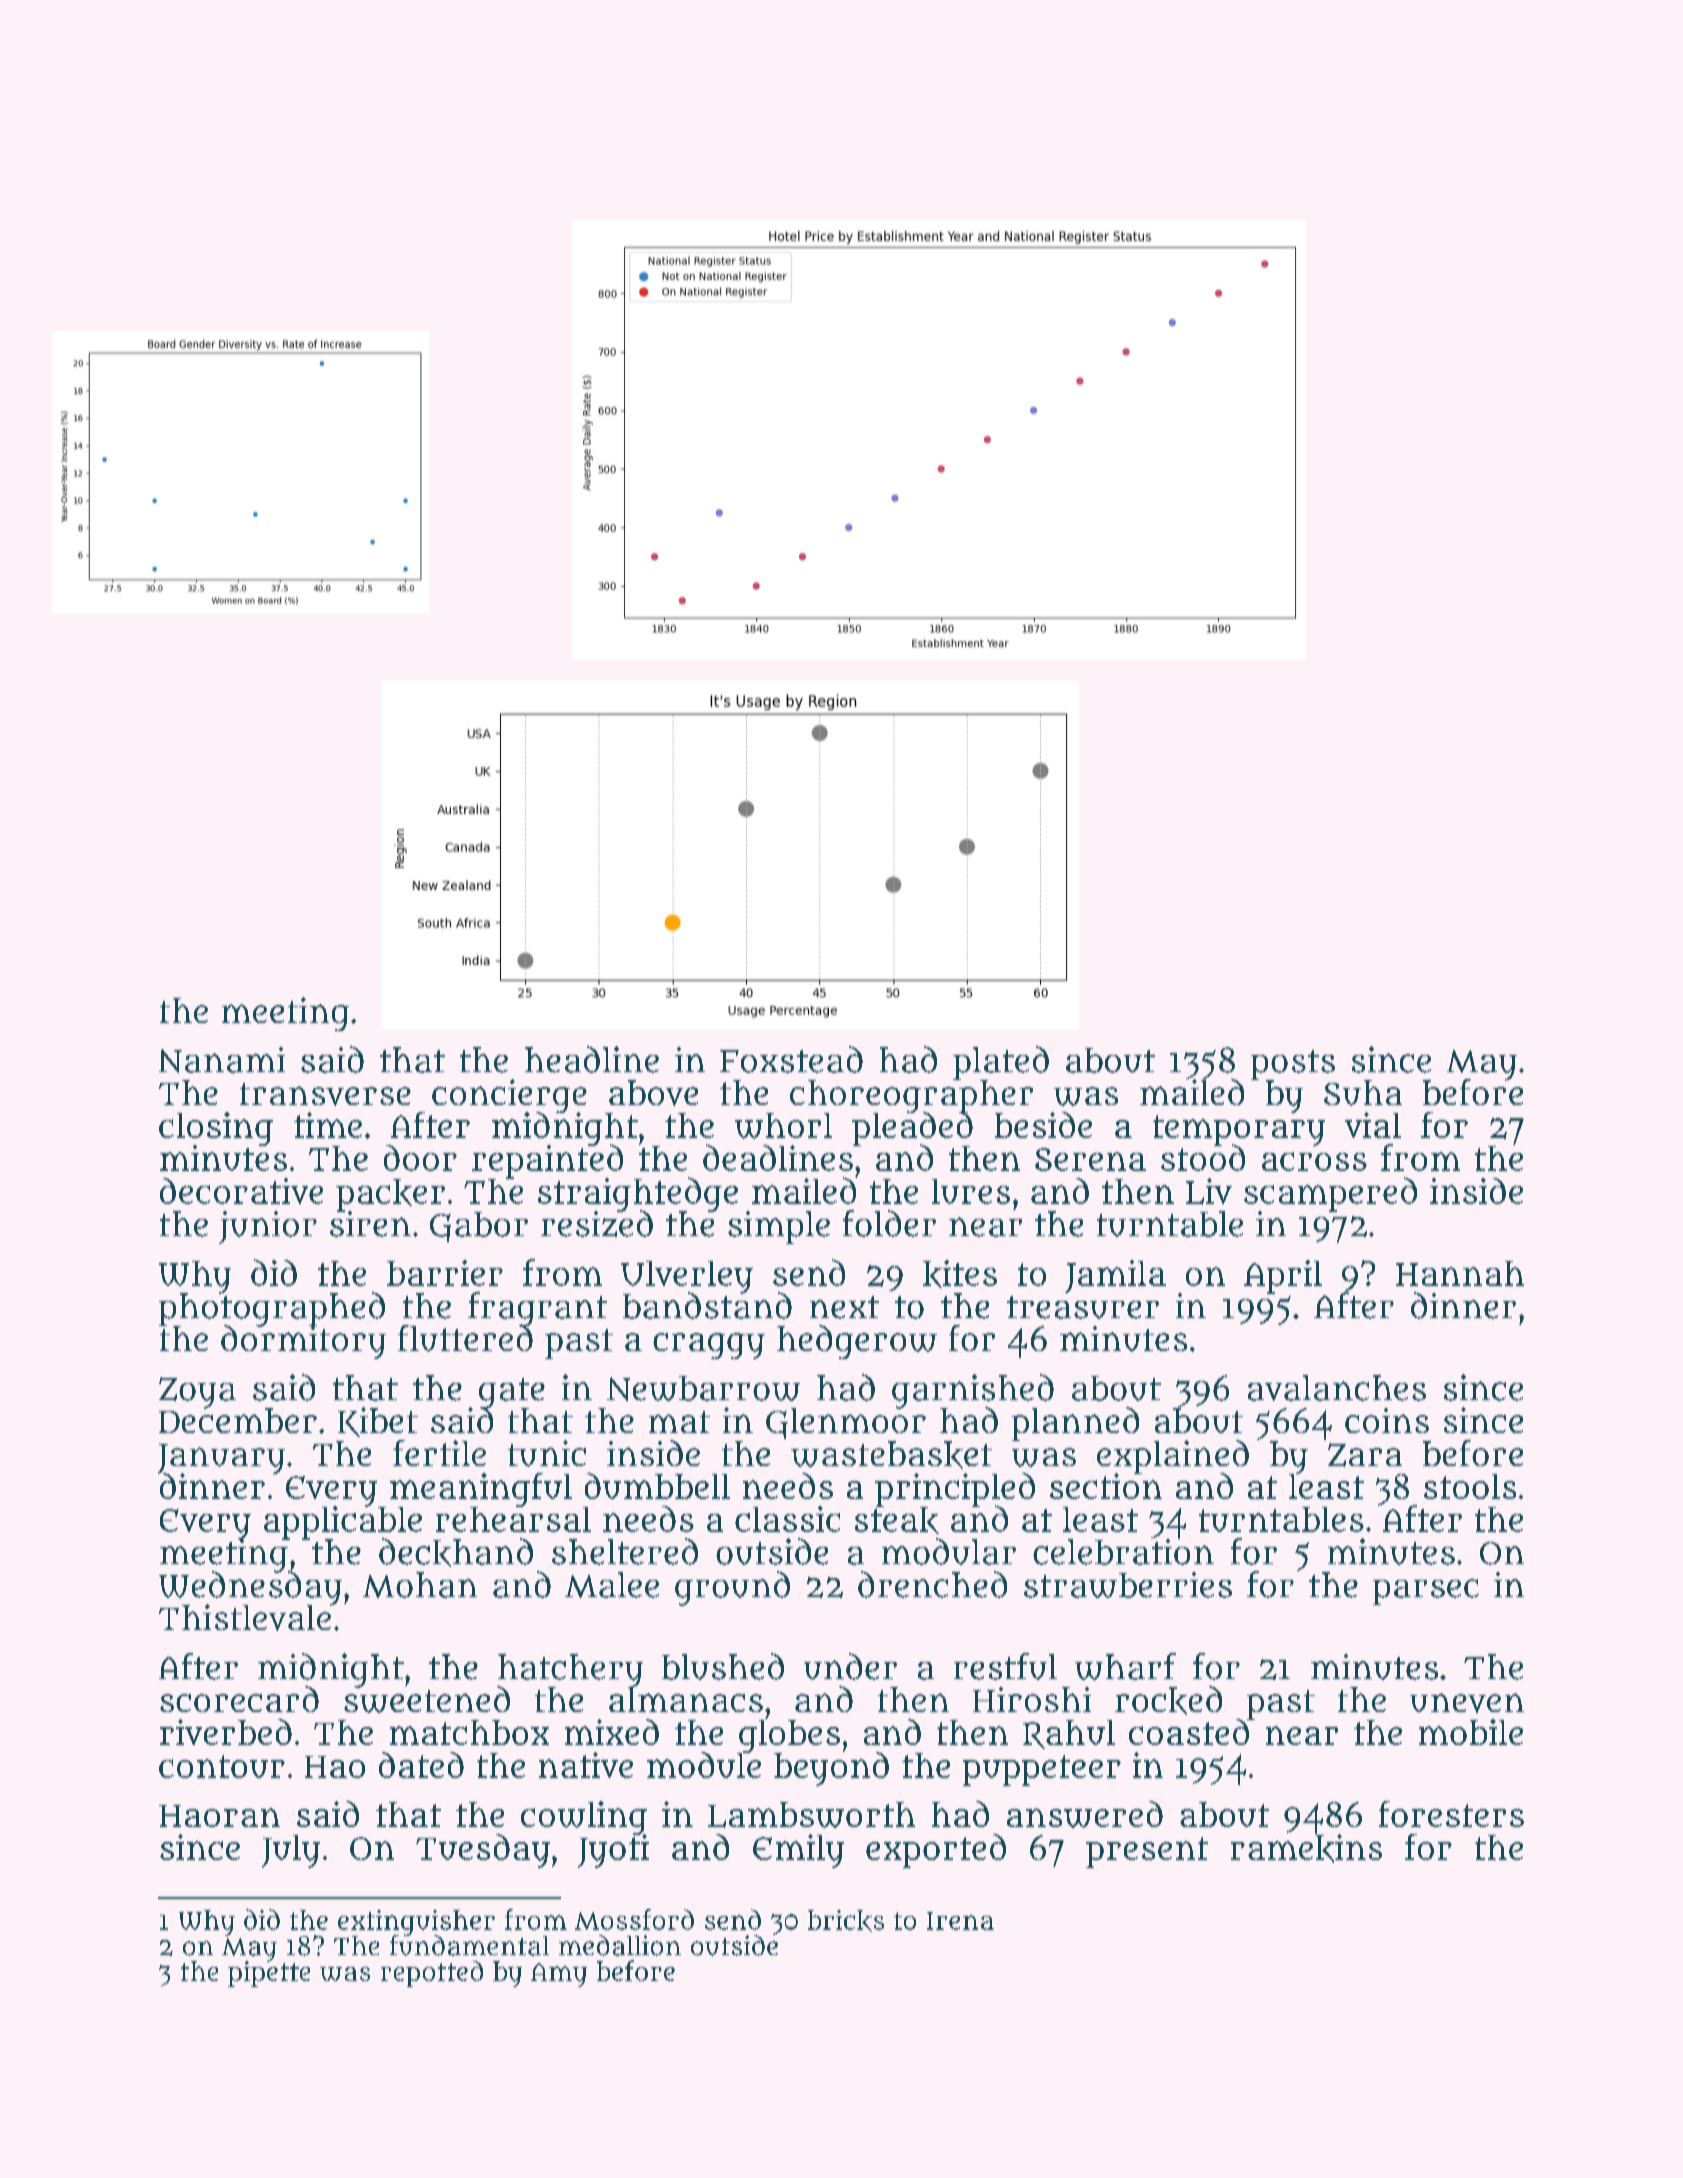 This screenshot has height=2178, width=1683. I want to click on wastebasket, so click(891, 1455).
